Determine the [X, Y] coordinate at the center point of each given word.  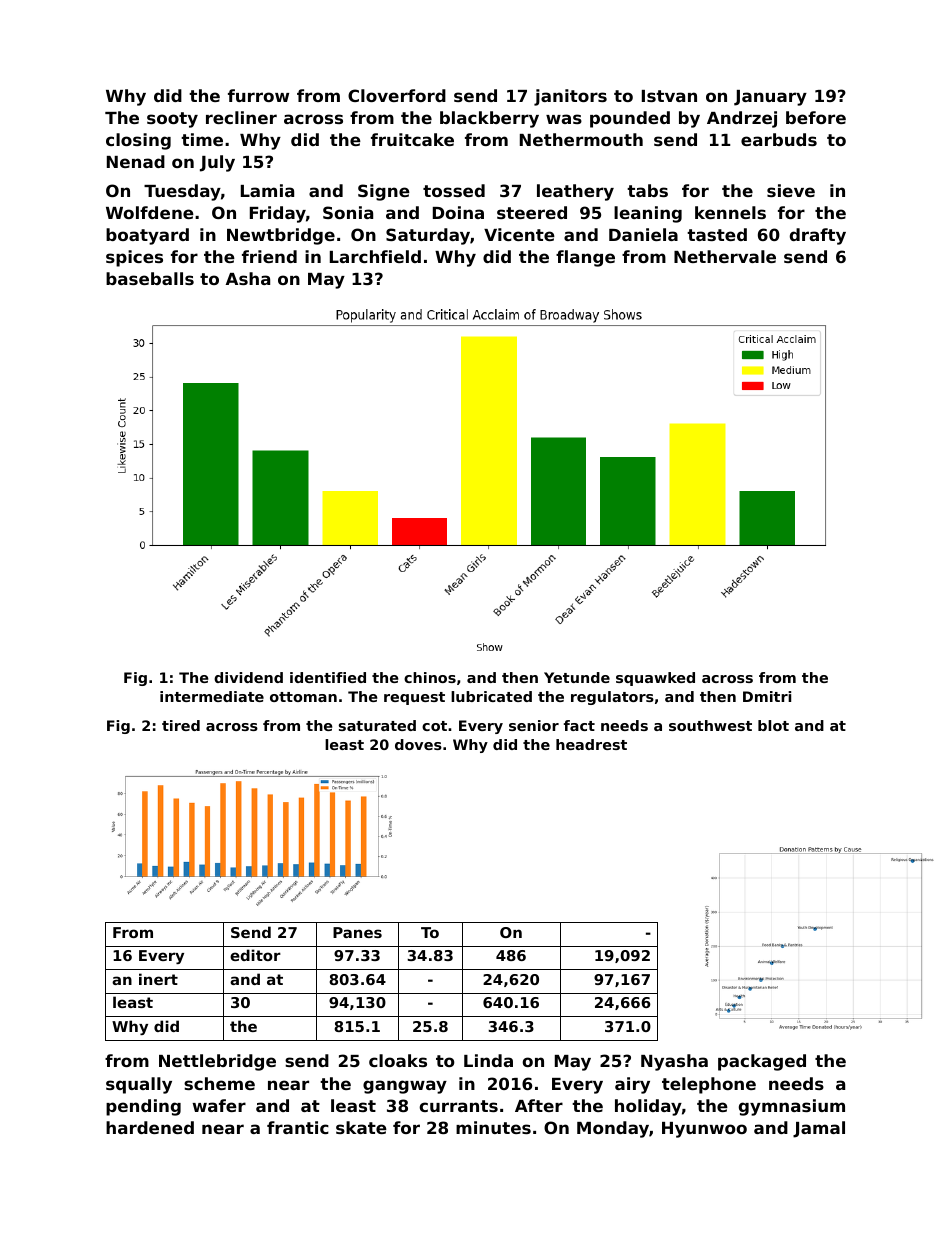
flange [585, 258]
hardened [150, 1127]
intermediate [212, 696]
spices [134, 258]
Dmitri [767, 696]
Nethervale [725, 256]
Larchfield [375, 256]
